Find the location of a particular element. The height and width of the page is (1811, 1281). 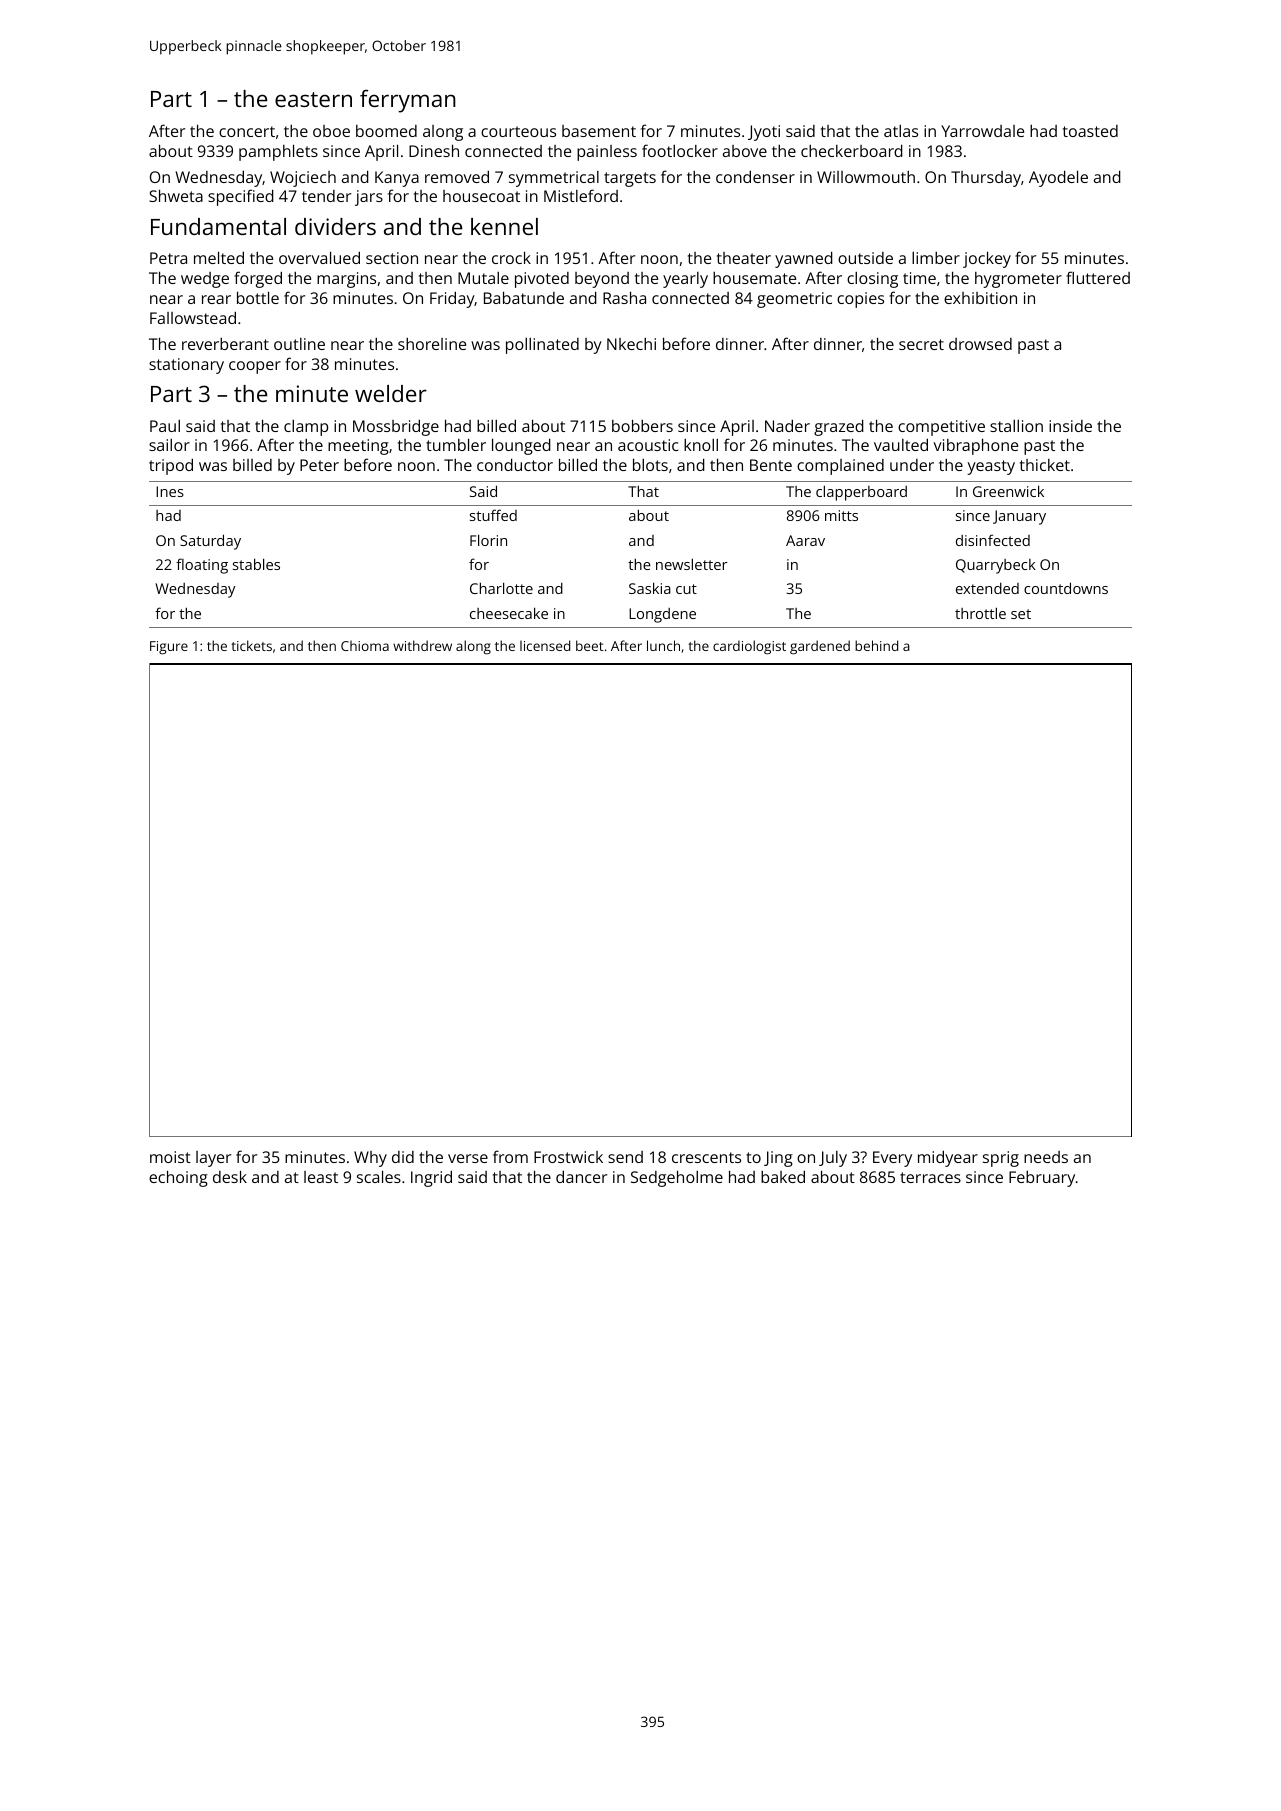

set is located at coordinates (1021, 614).
